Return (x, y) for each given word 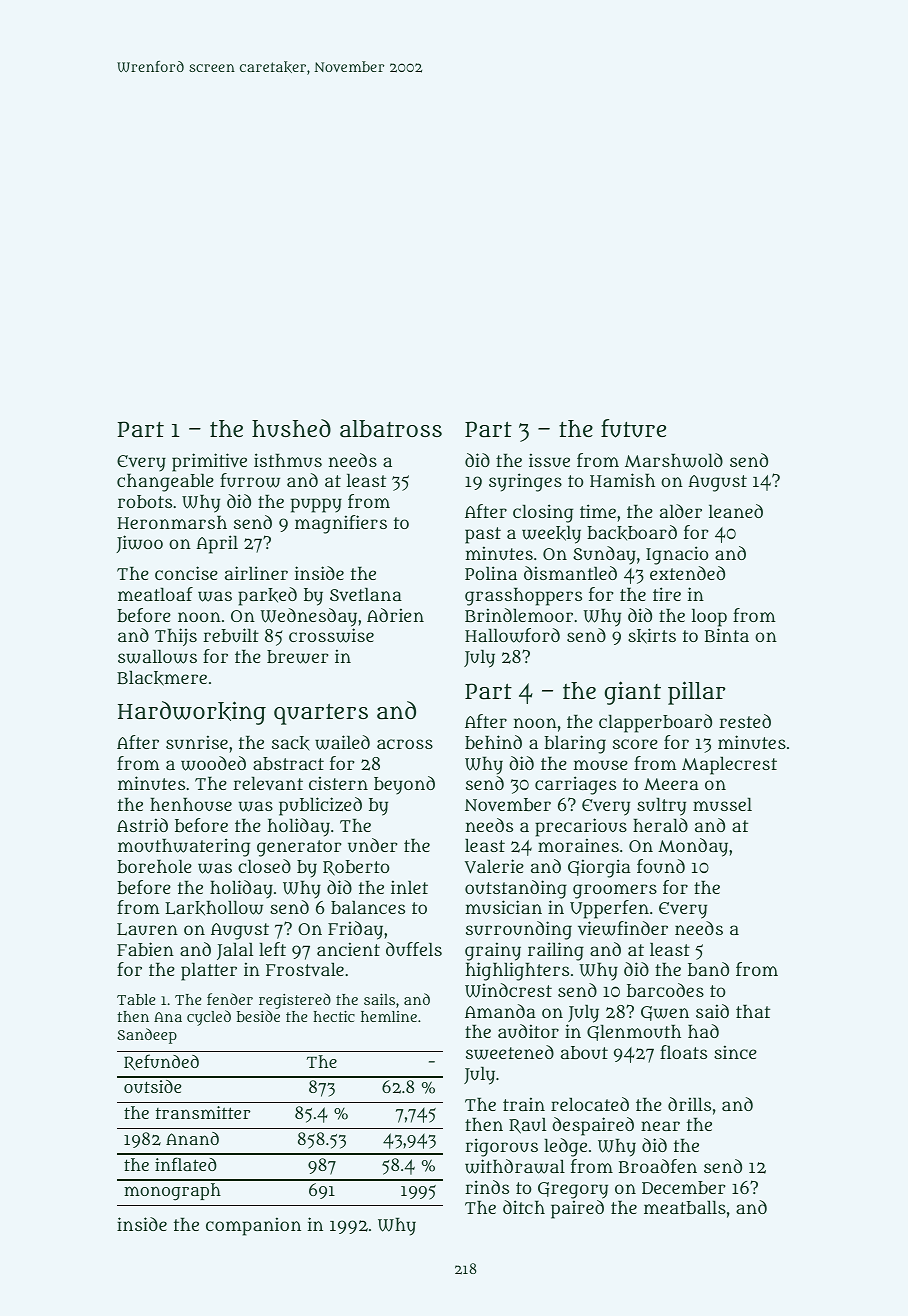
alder (681, 511)
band (708, 969)
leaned (736, 511)
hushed (291, 428)
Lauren (147, 929)
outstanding (516, 889)
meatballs (685, 1207)
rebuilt (231, 635)
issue (549, 460)
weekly (551, 535)
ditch (524, 1207)
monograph (172, 1192)
